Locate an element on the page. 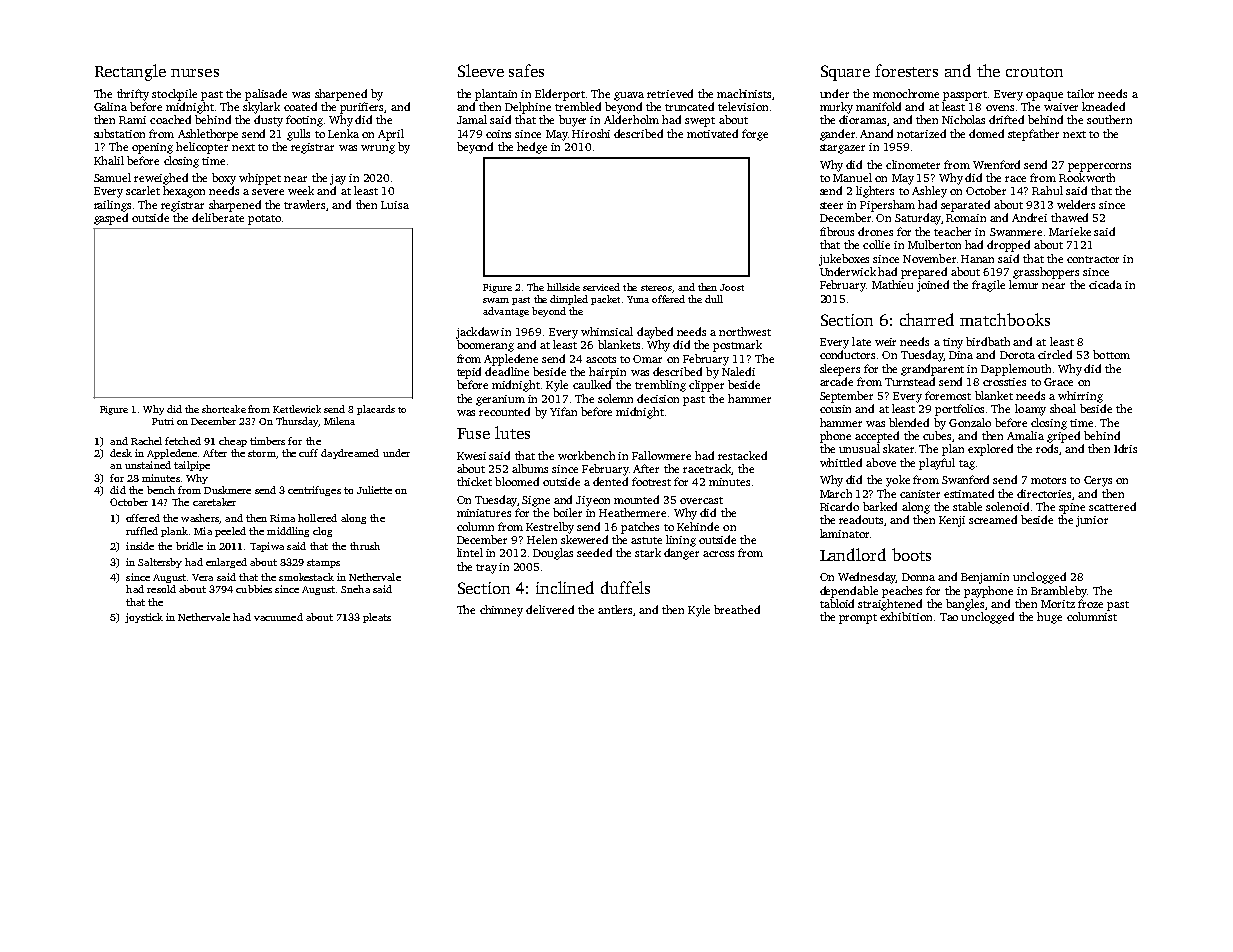 The height and width of the page is (952, 1233). bangles is located at coordinates (966, 605).
